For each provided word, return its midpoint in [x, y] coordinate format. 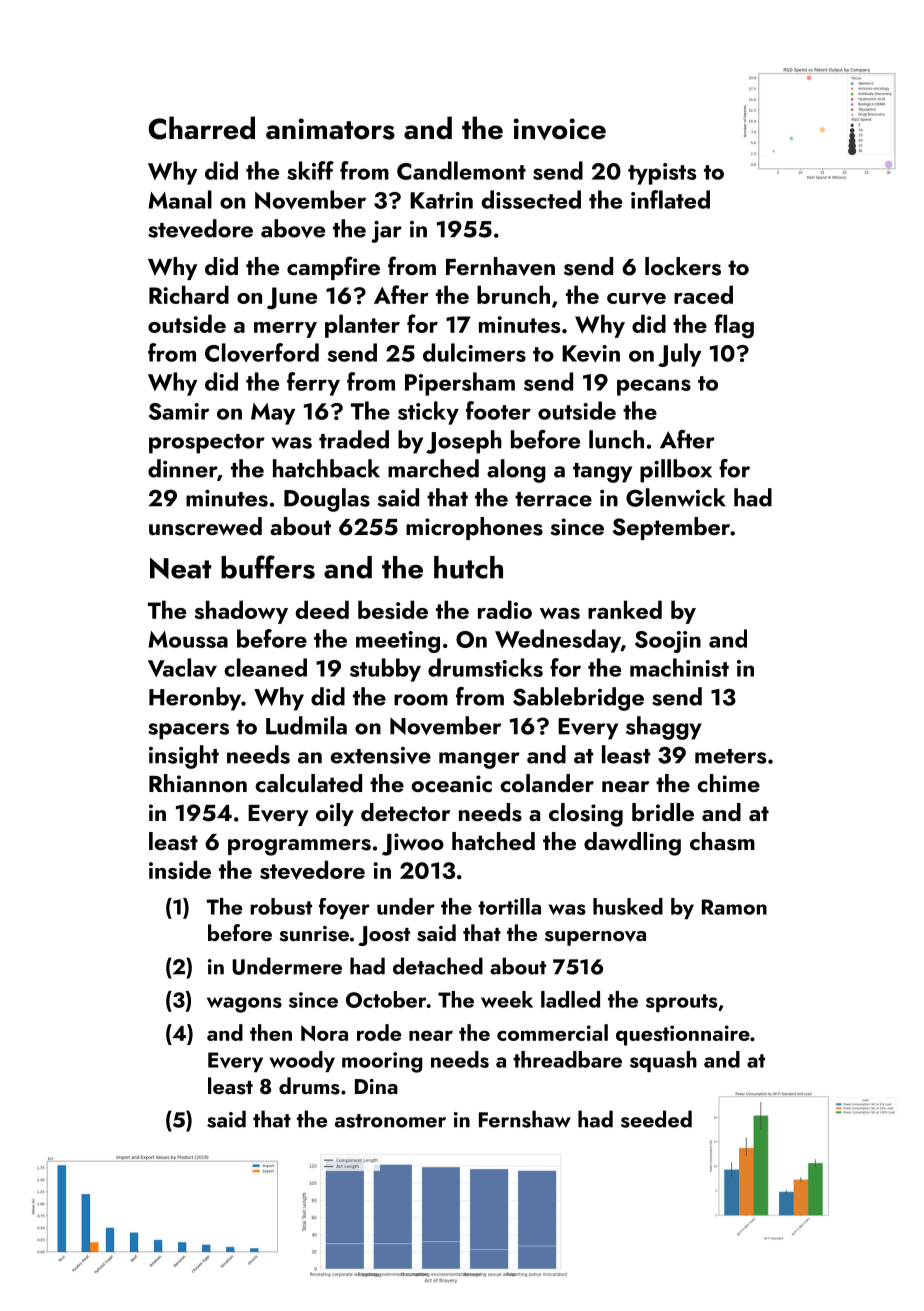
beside [393, 609]
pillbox [676, 471]
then [271, 1032]
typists [662, 174]
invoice [559, 129]
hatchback [326, 468]
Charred [201, 128]
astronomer [390, 1121]
